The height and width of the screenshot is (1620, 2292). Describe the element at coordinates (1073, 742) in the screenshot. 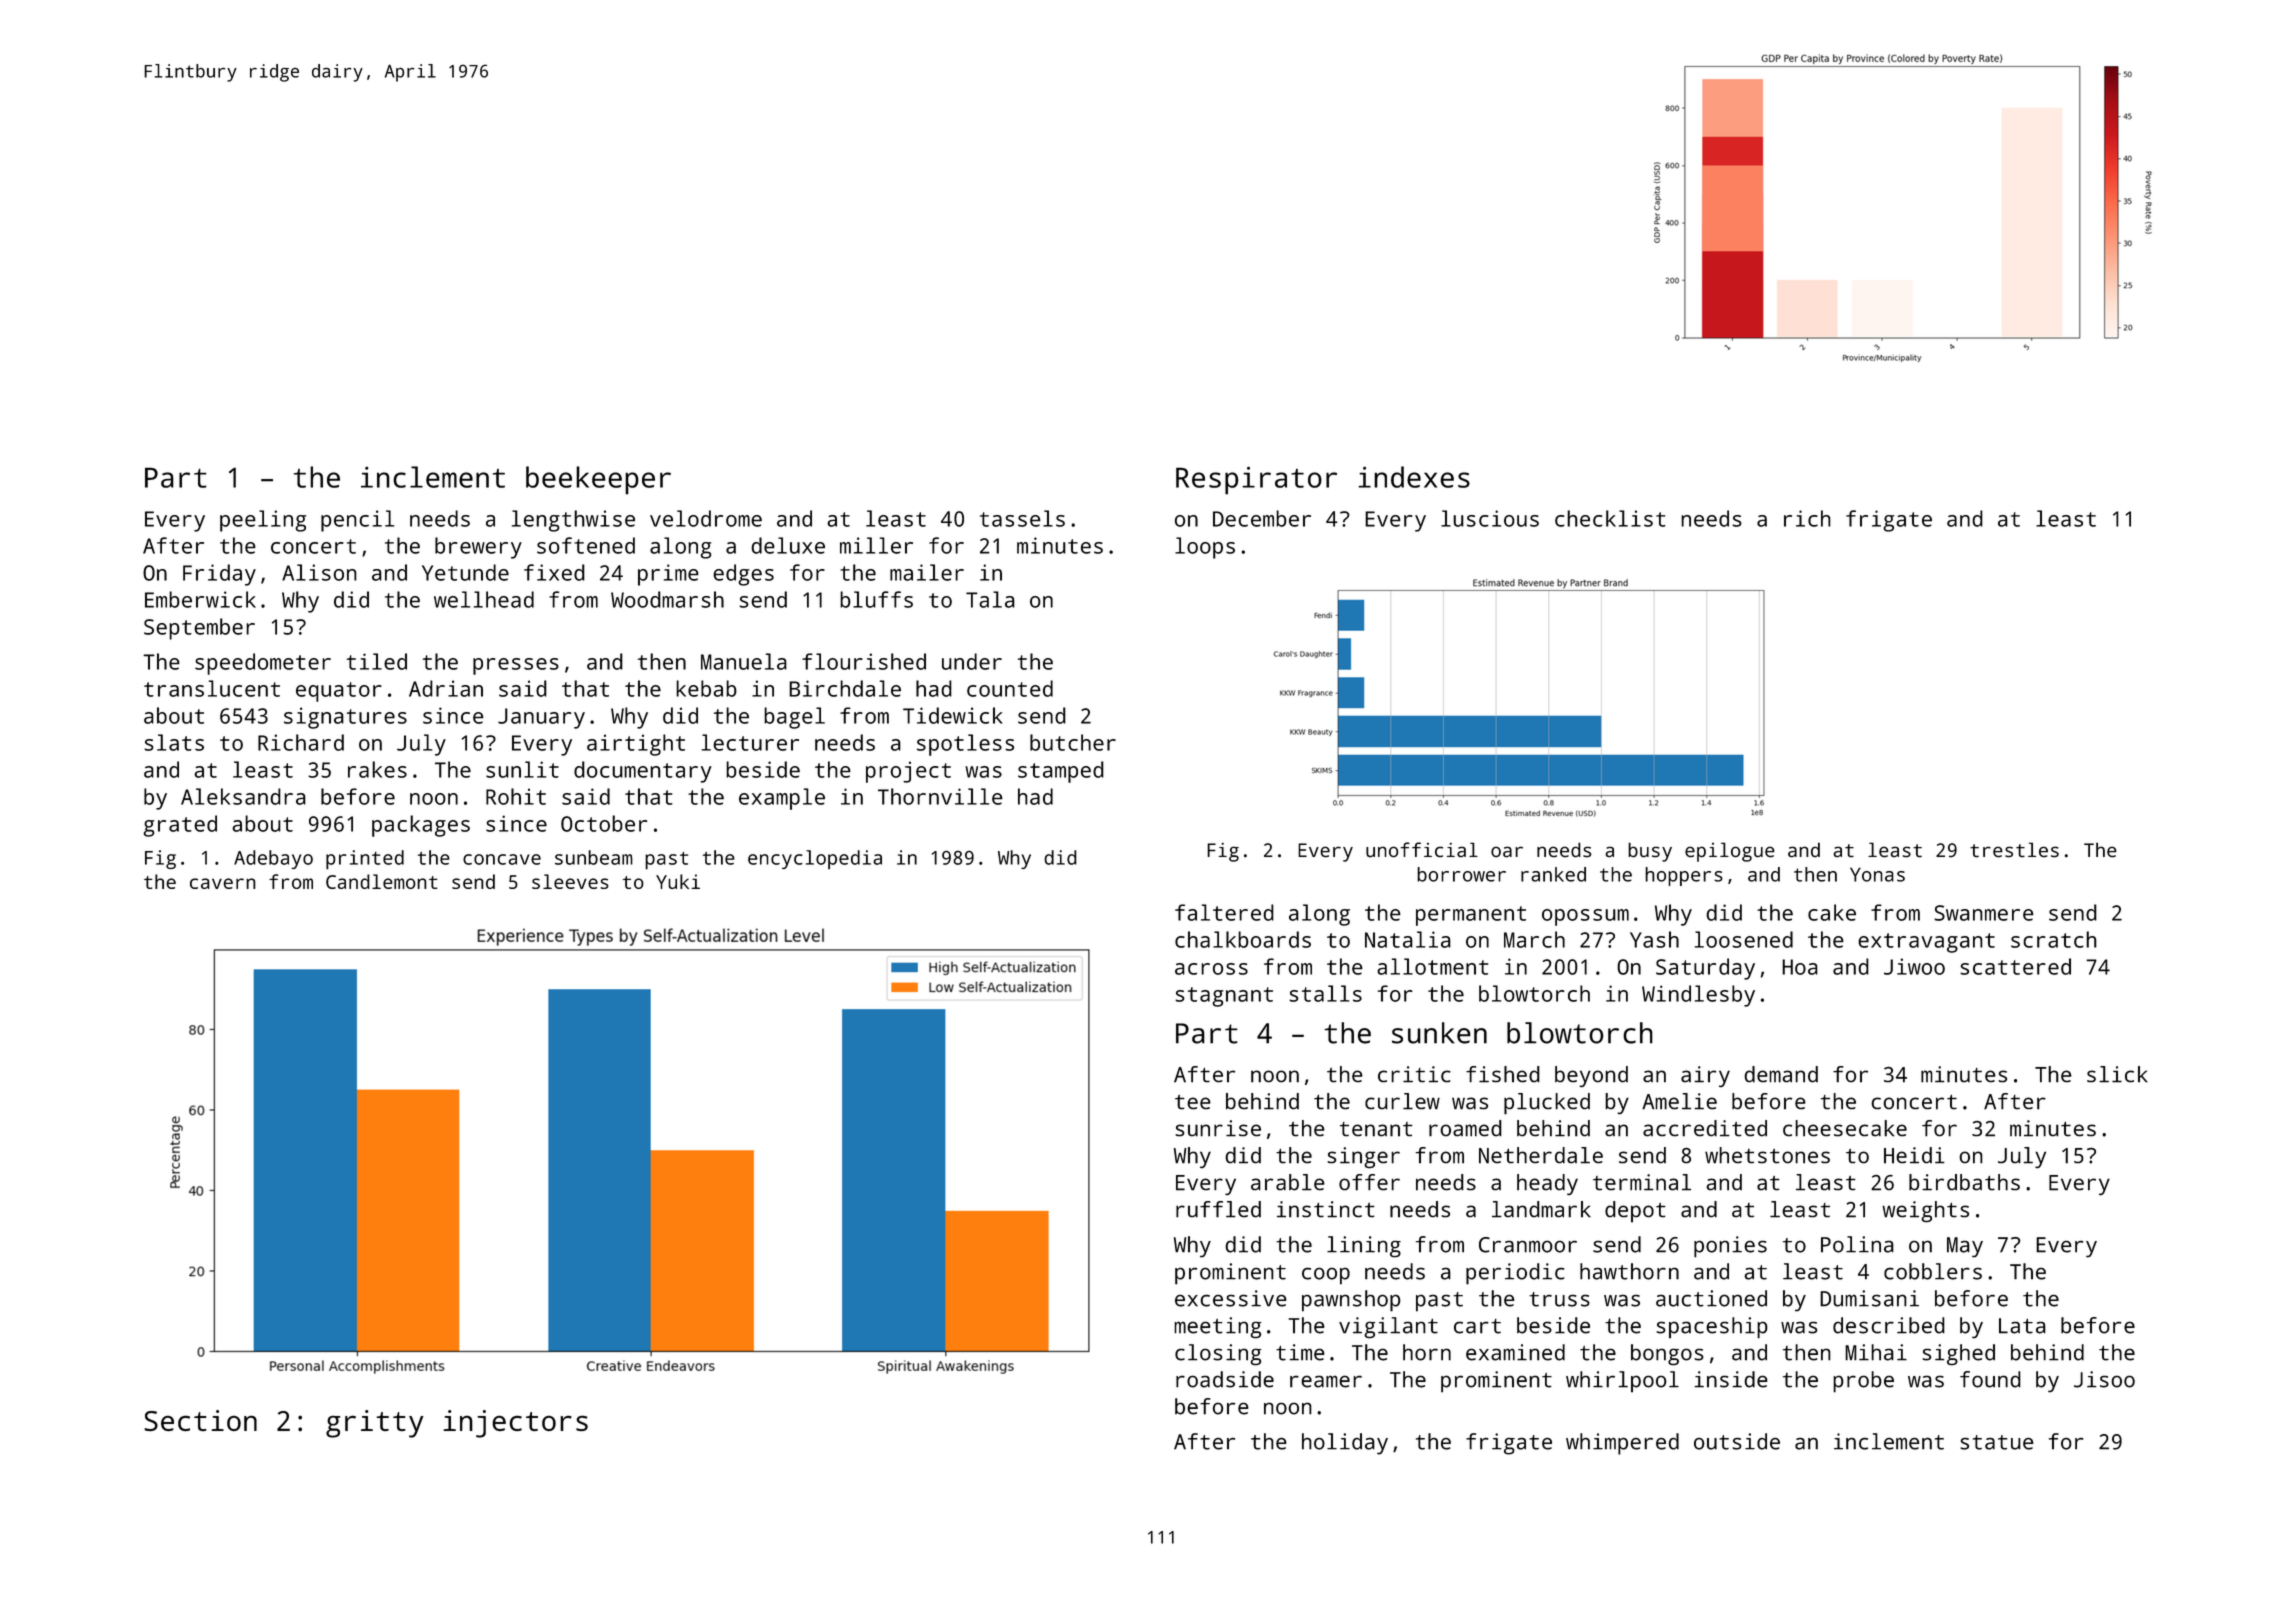

I see `butcher` at that location.
